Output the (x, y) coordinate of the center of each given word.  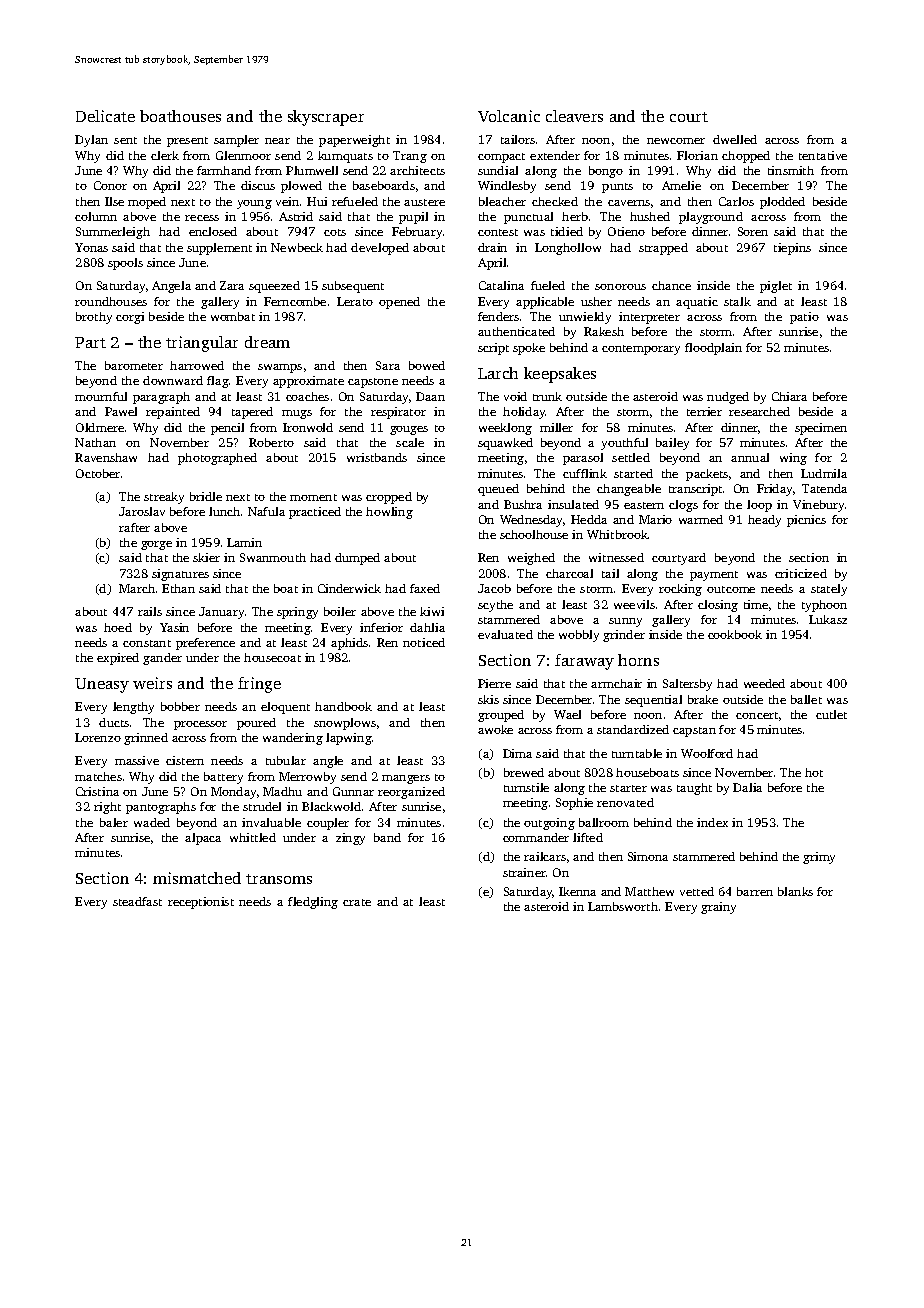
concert (757, 715)
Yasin (174, 627)
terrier (704, 411)
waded (152, 822)
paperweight (354, 141)
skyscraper (326, 118)
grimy (819, 858)
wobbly (579, 636)
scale (410, 442)
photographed (217, 459)
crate (357, 902)
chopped (746, 157)
